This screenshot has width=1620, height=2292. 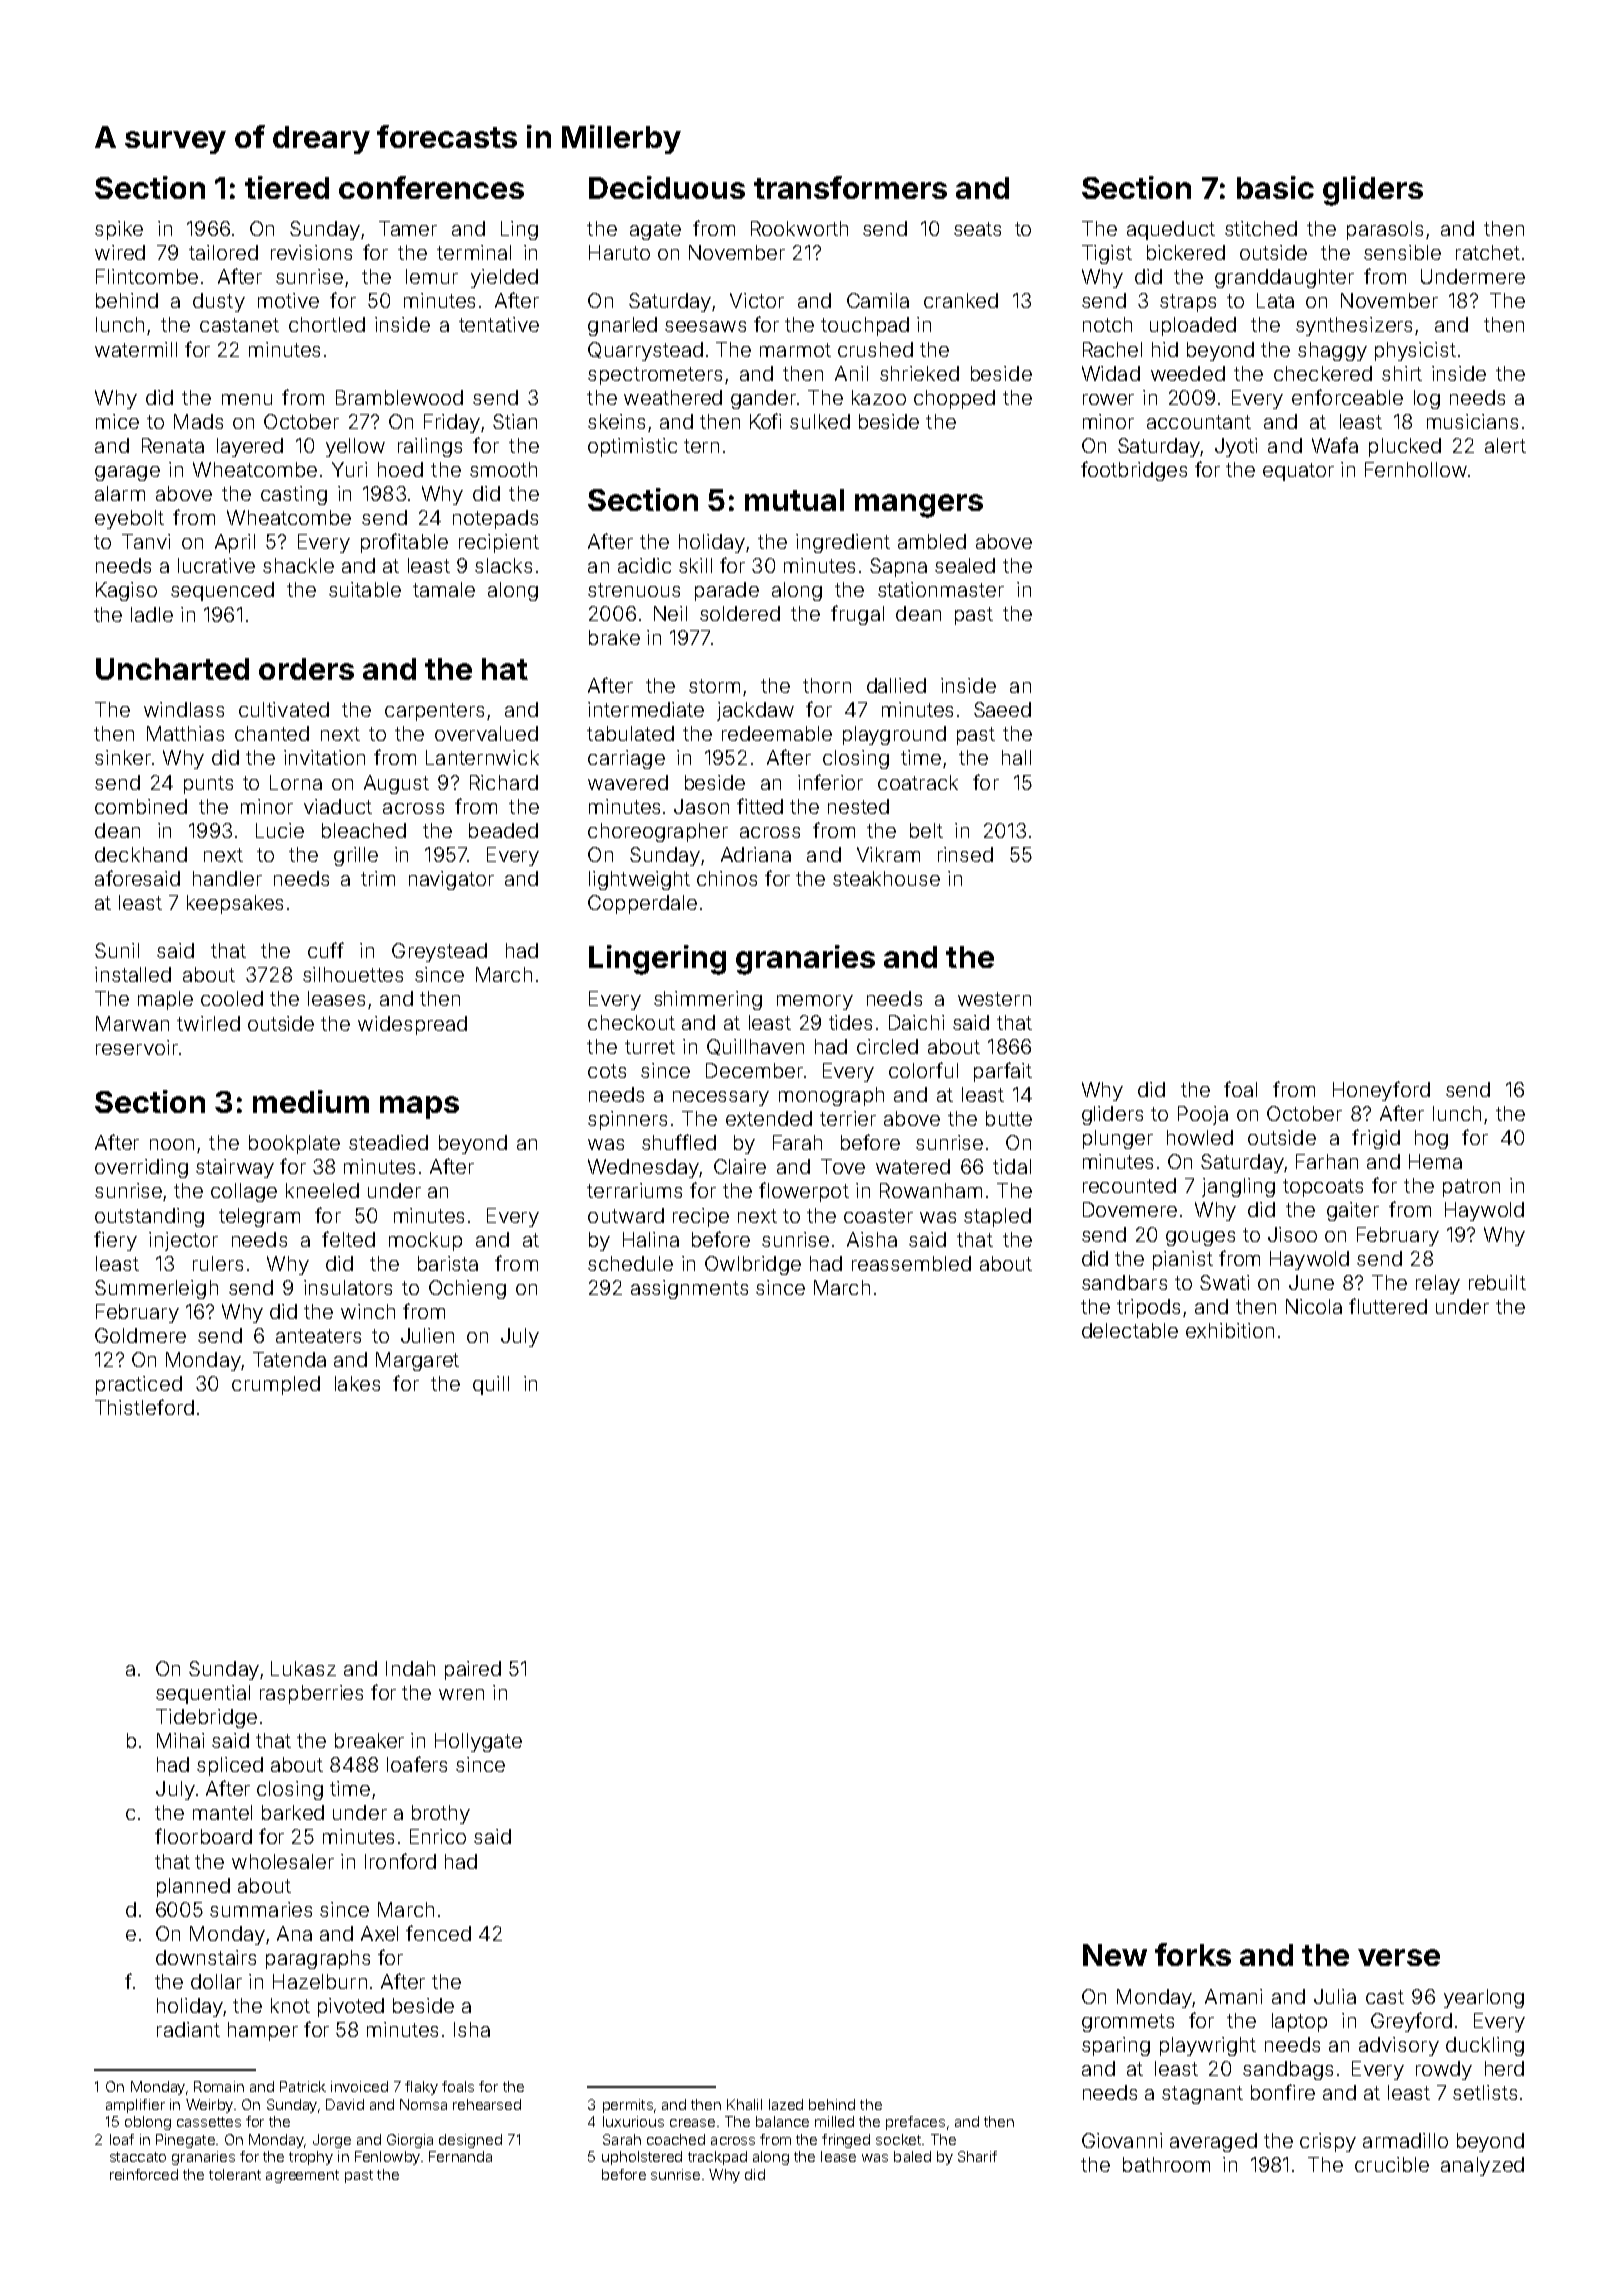 I want to click on Sharif, so click(x=977, y=2156).
